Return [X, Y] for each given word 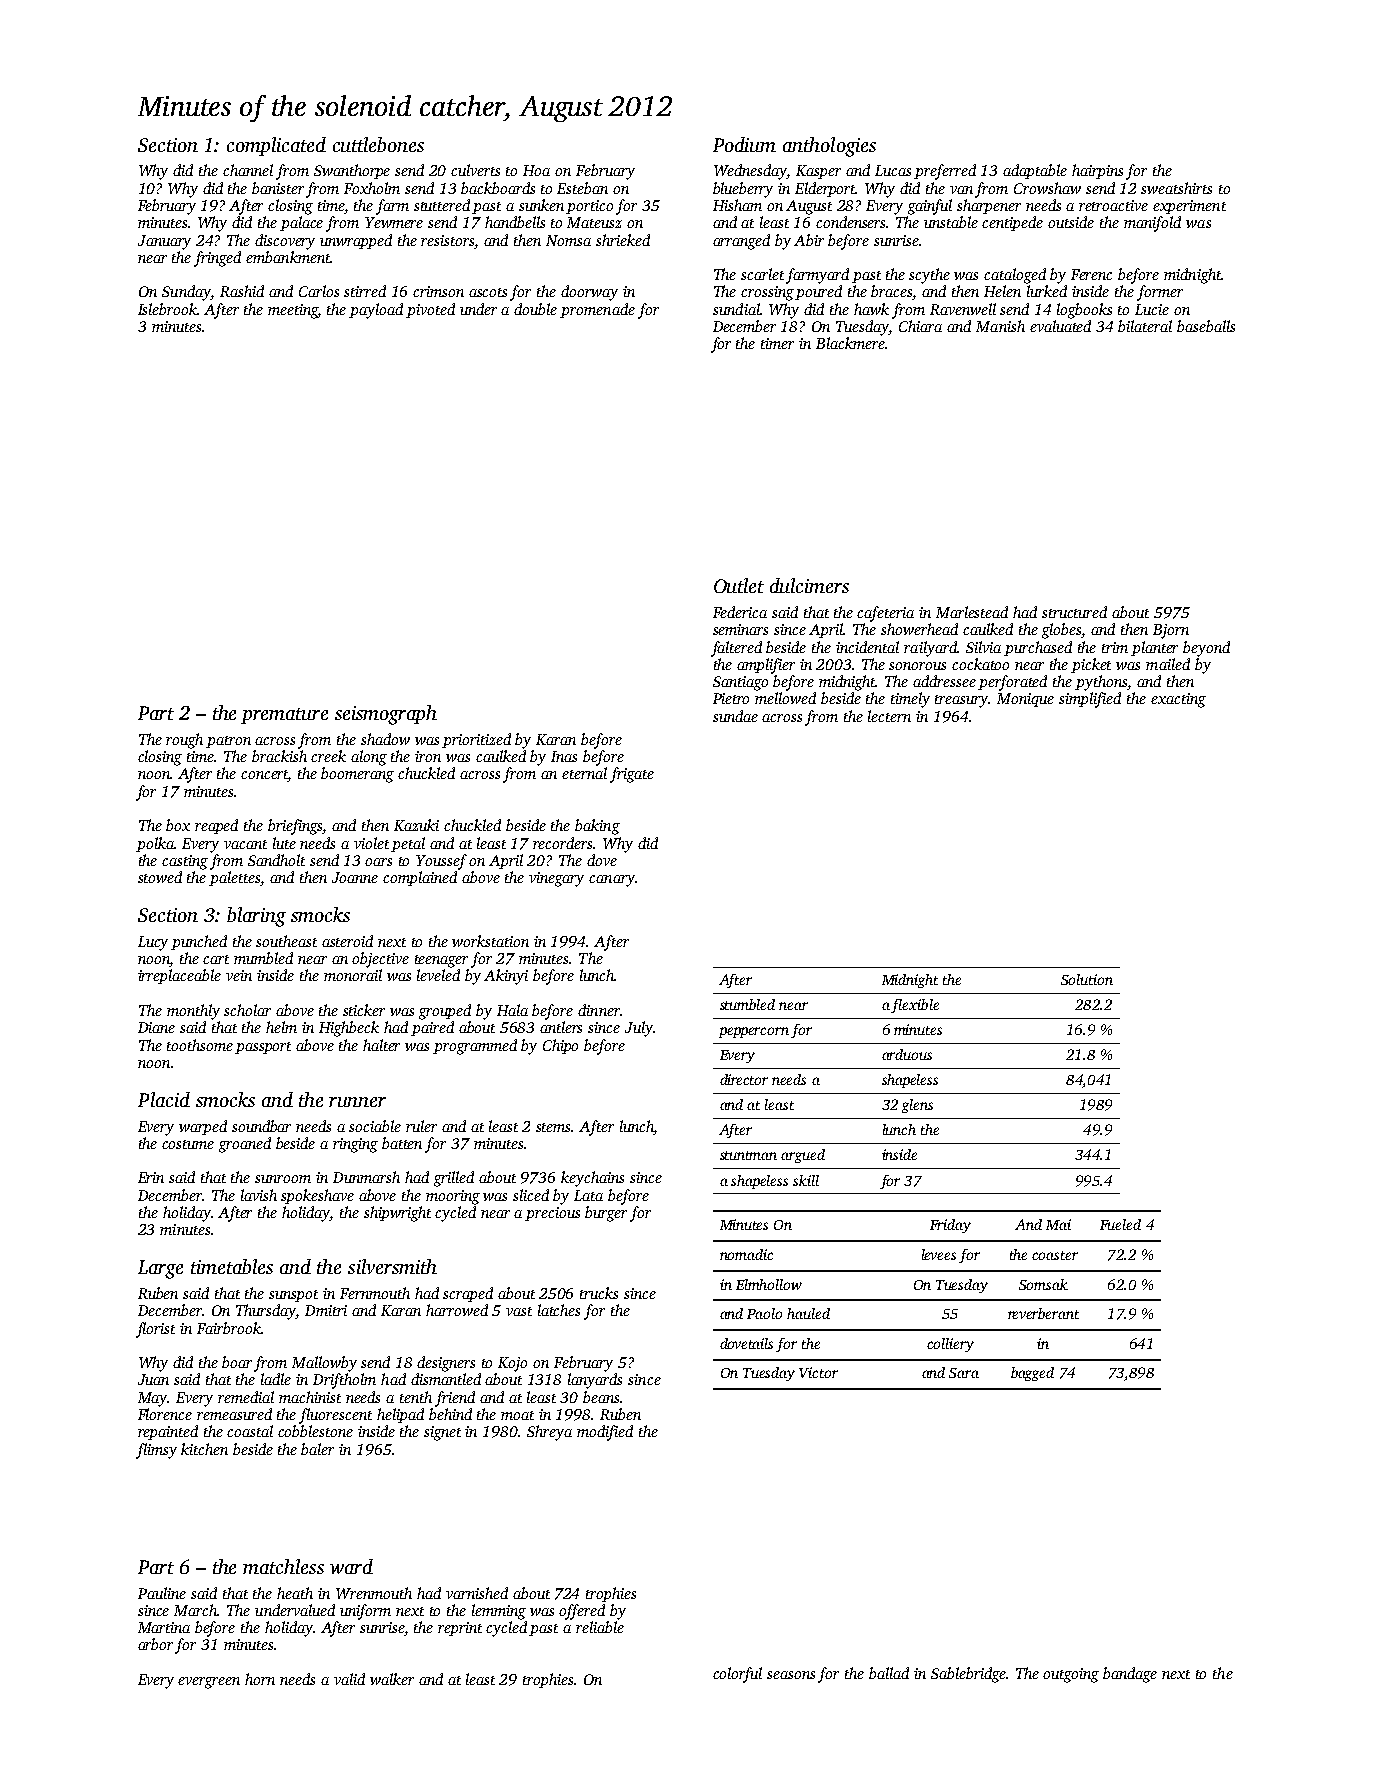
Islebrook [168, 309]
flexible [915, 1006]
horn [260, 1679]
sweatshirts [1176, 188]
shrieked [623, 240]
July [639, 1029]
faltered [736, 649]
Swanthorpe [352, 171]
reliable [600, 1627]
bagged [1032, 1374]
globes [1062, 631]
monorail [353, 975]
